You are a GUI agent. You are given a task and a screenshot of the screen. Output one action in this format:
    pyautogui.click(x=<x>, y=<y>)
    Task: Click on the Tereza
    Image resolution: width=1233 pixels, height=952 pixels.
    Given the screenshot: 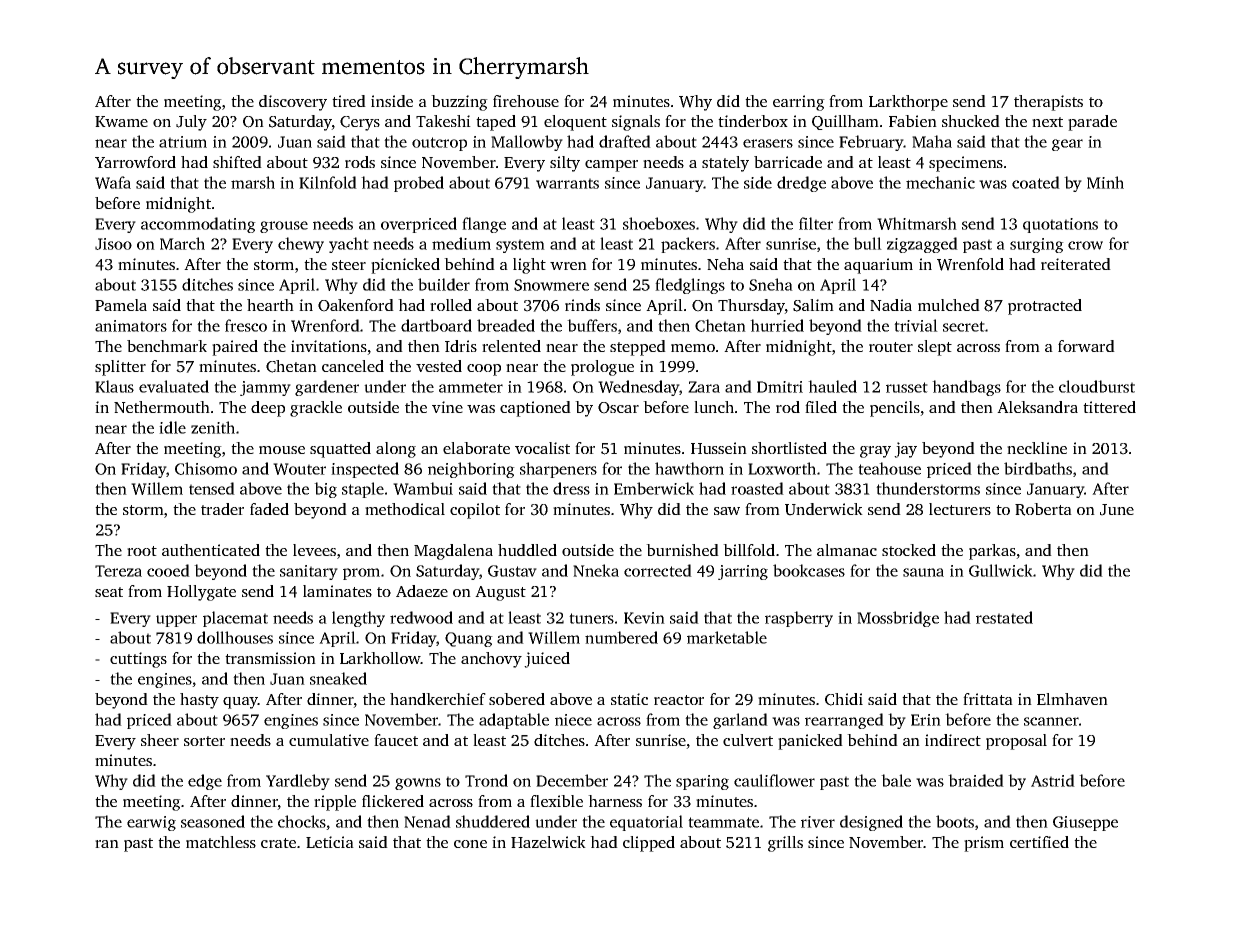 What is the action you would take?
    pyautogui.click(x=118, y=571)
